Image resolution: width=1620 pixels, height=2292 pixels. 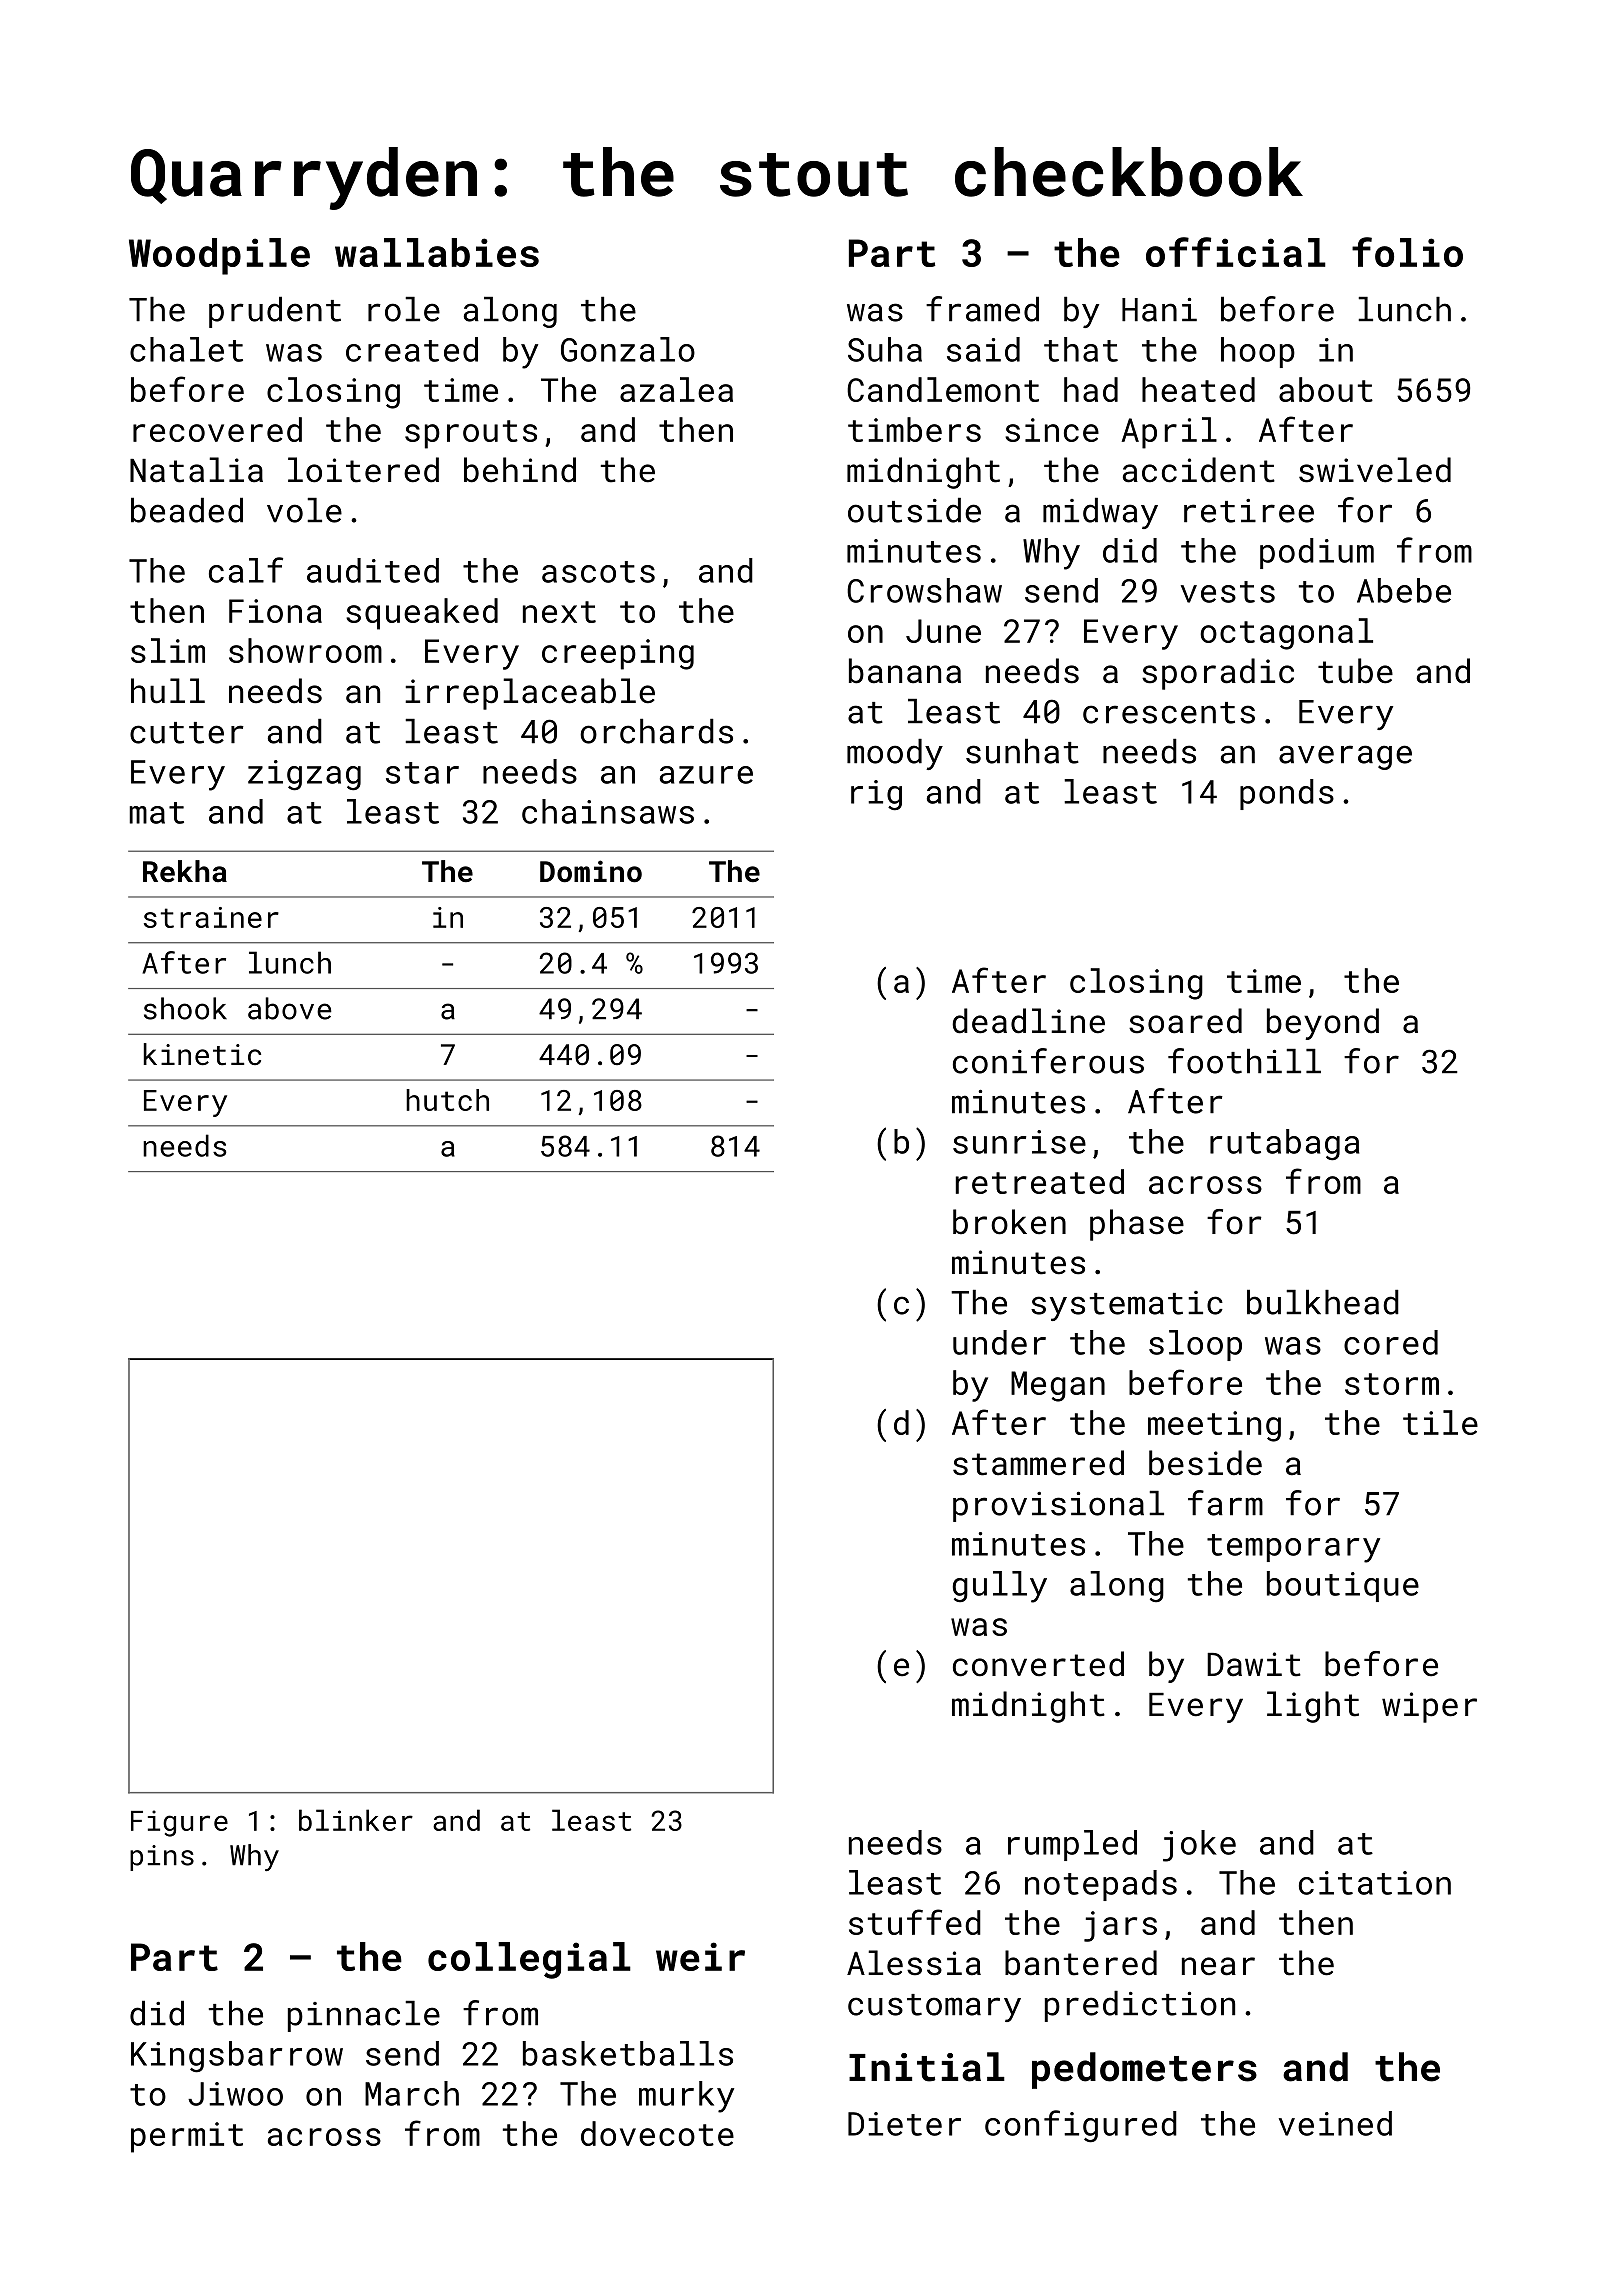 I want to click on framed, so click(x=982, y=309).
